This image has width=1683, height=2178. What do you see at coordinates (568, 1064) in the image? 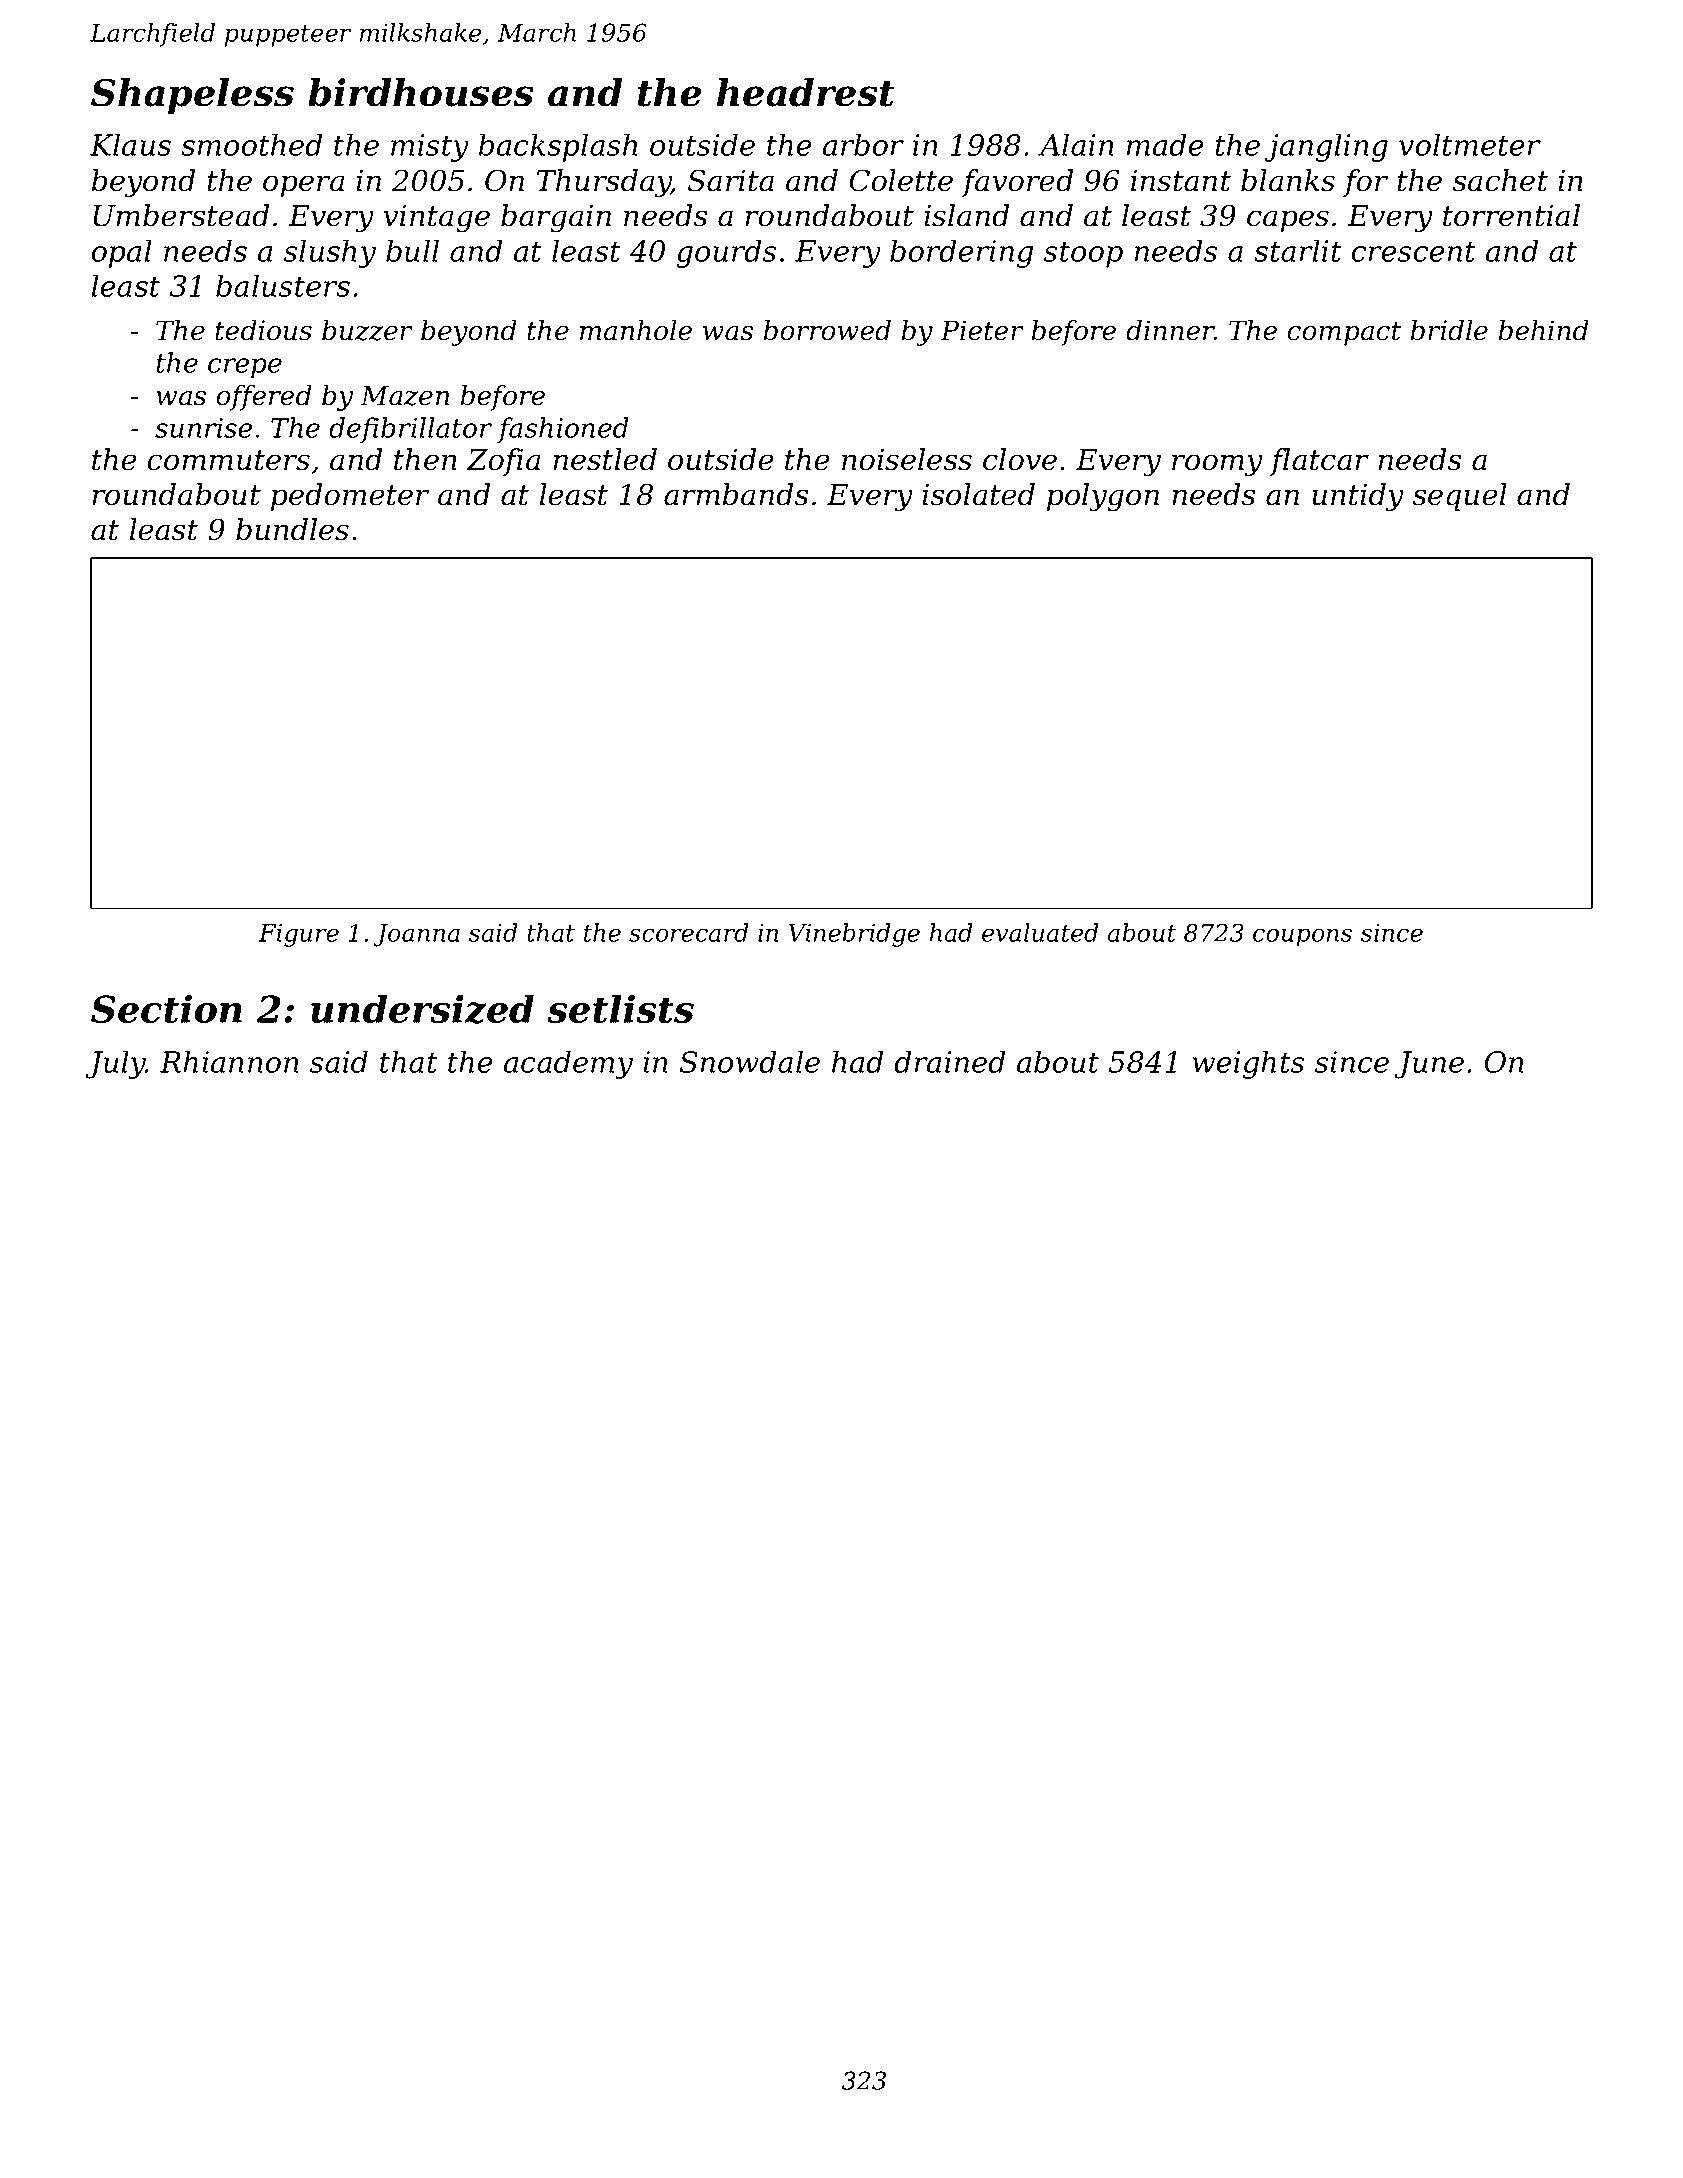
I see `academy` at bounding box center [568, 1064].
